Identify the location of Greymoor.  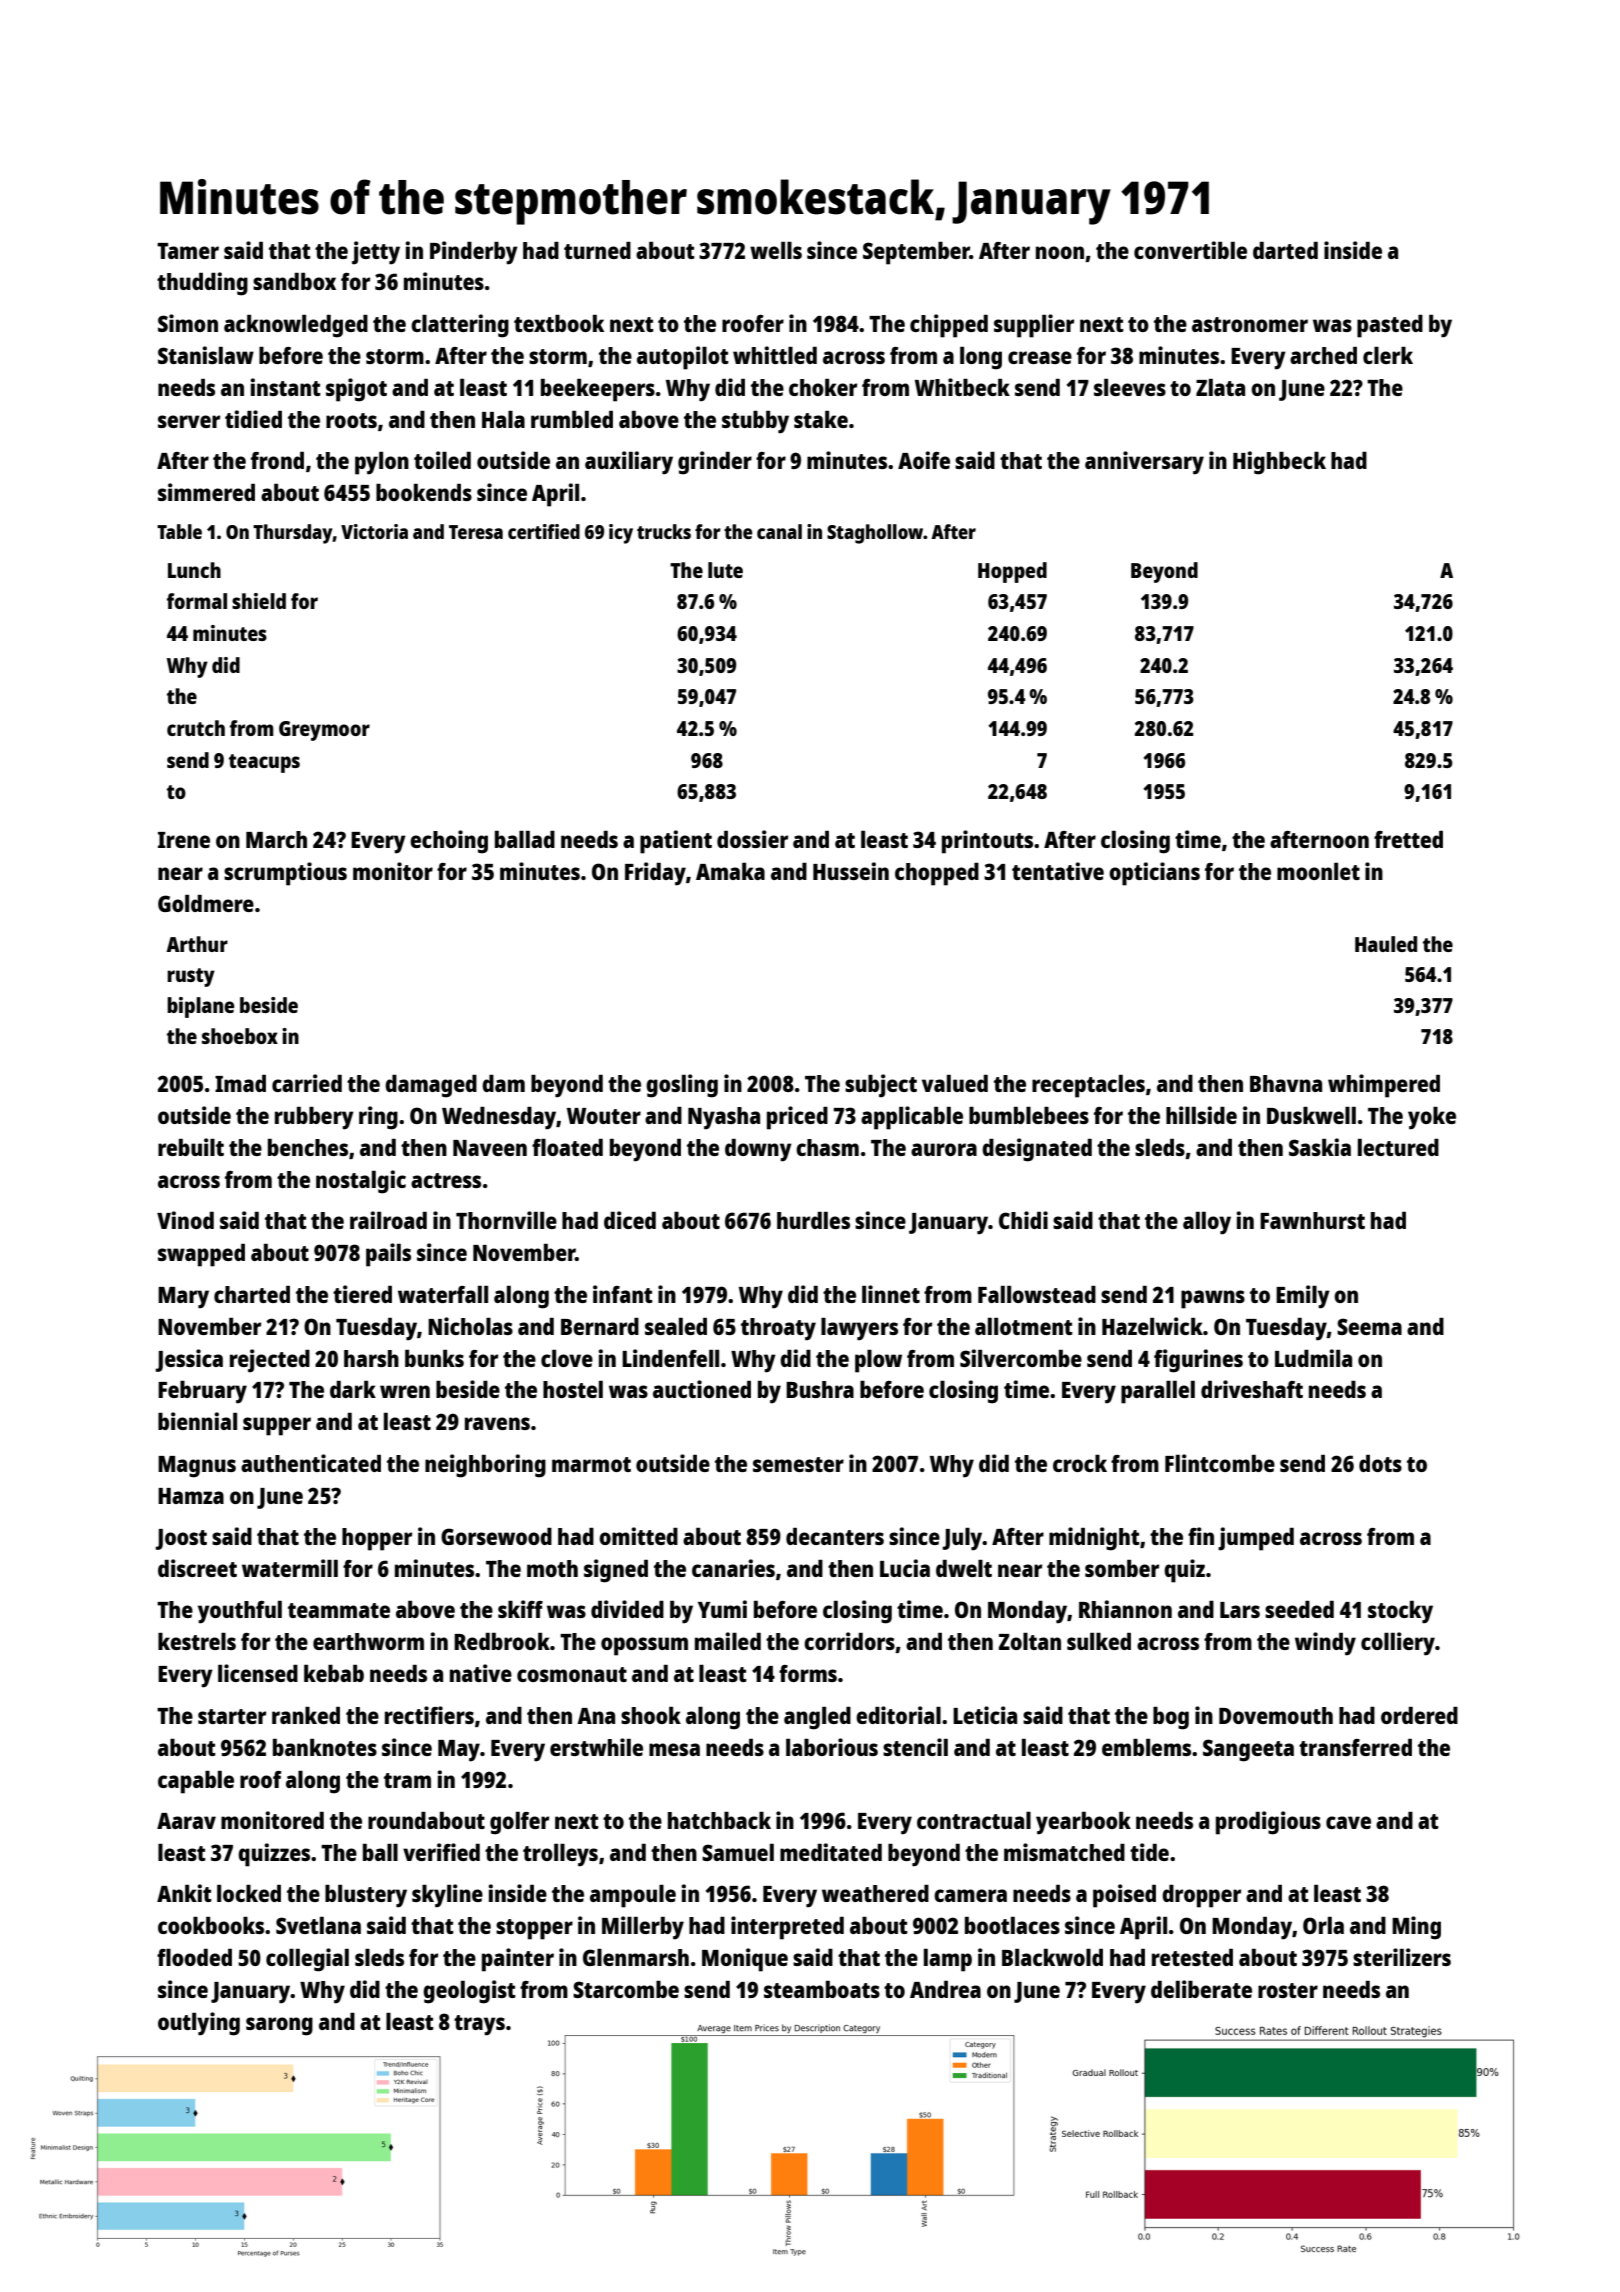
(324, 731).
